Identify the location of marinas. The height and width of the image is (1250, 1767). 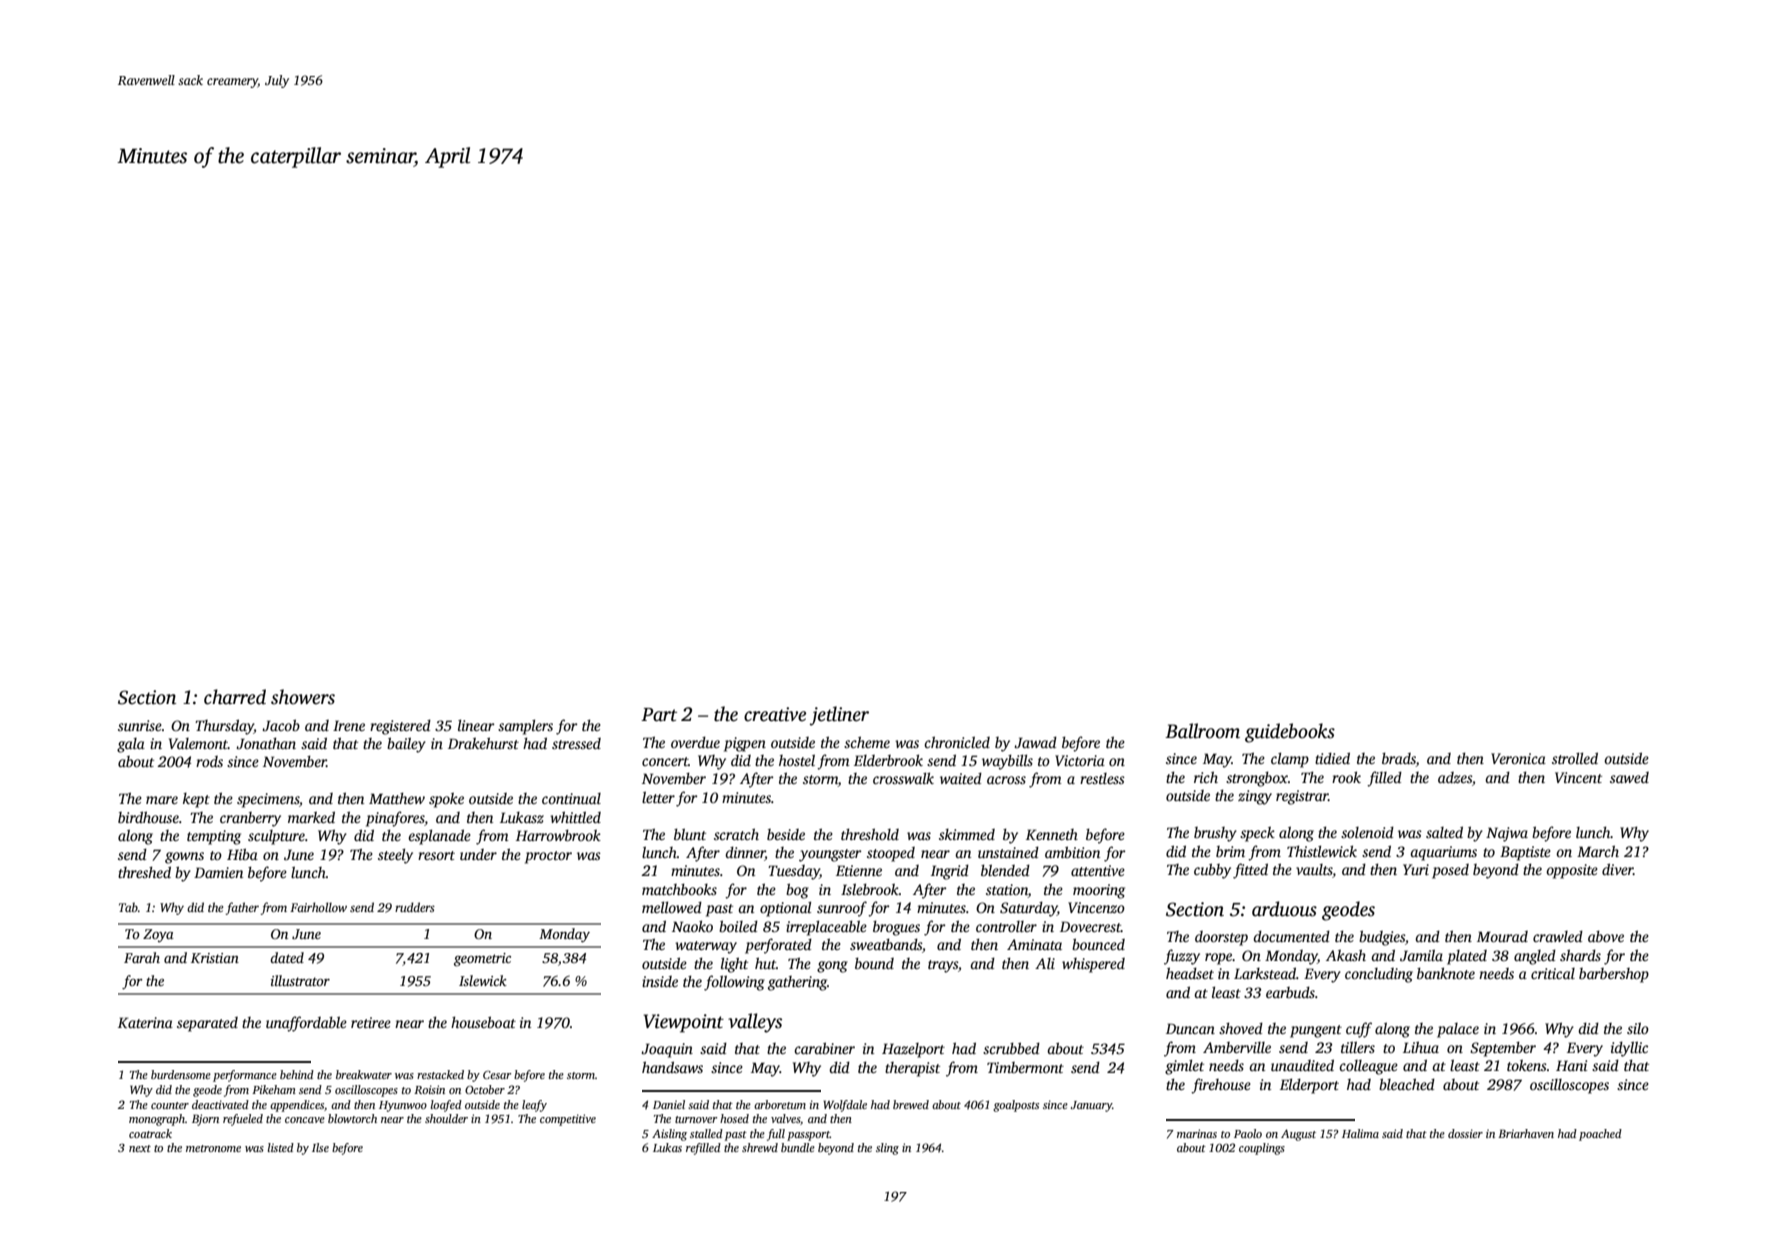
(1197, 1133).
